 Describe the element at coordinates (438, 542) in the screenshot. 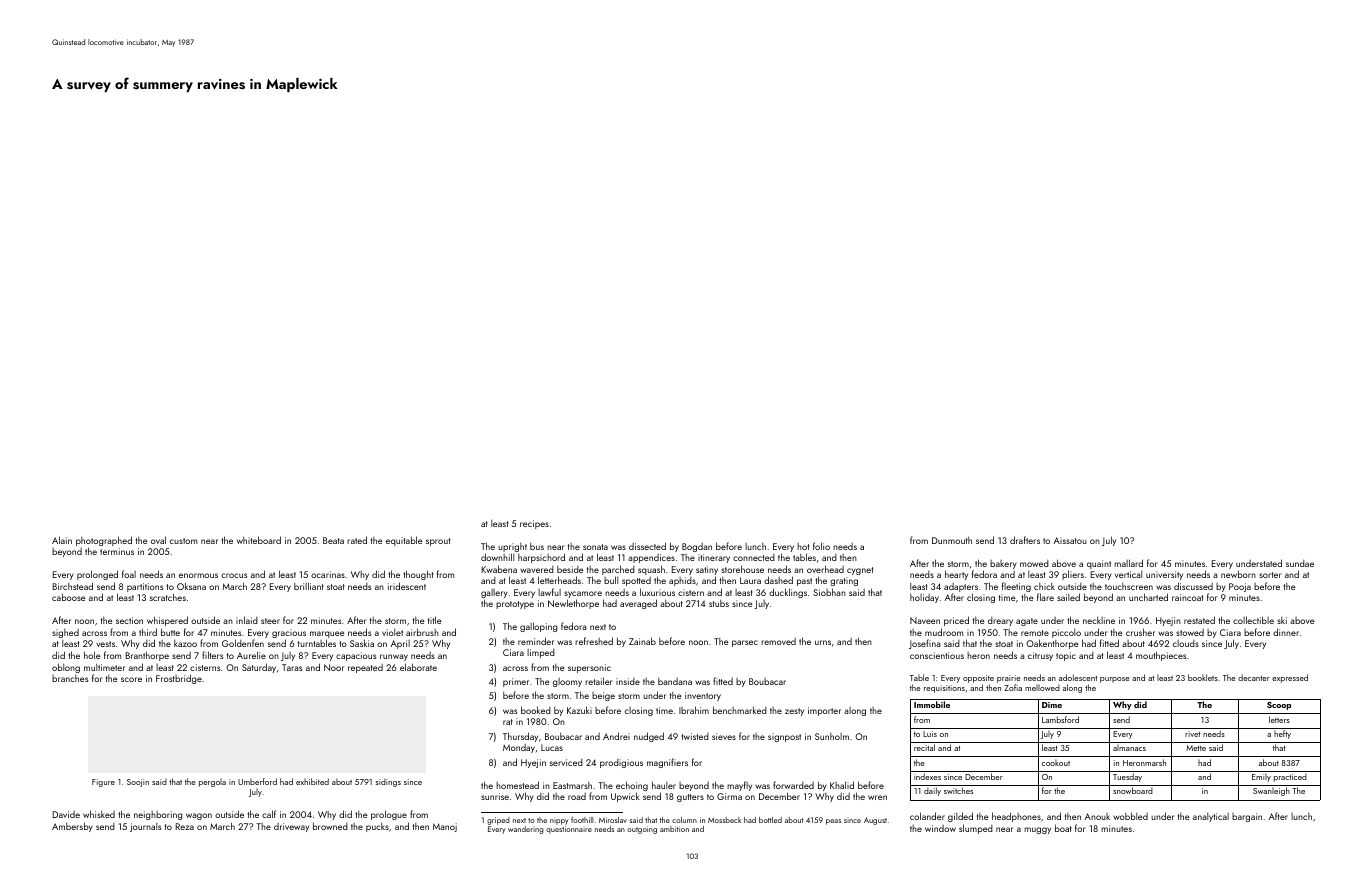

I see `sprout` at that location.
